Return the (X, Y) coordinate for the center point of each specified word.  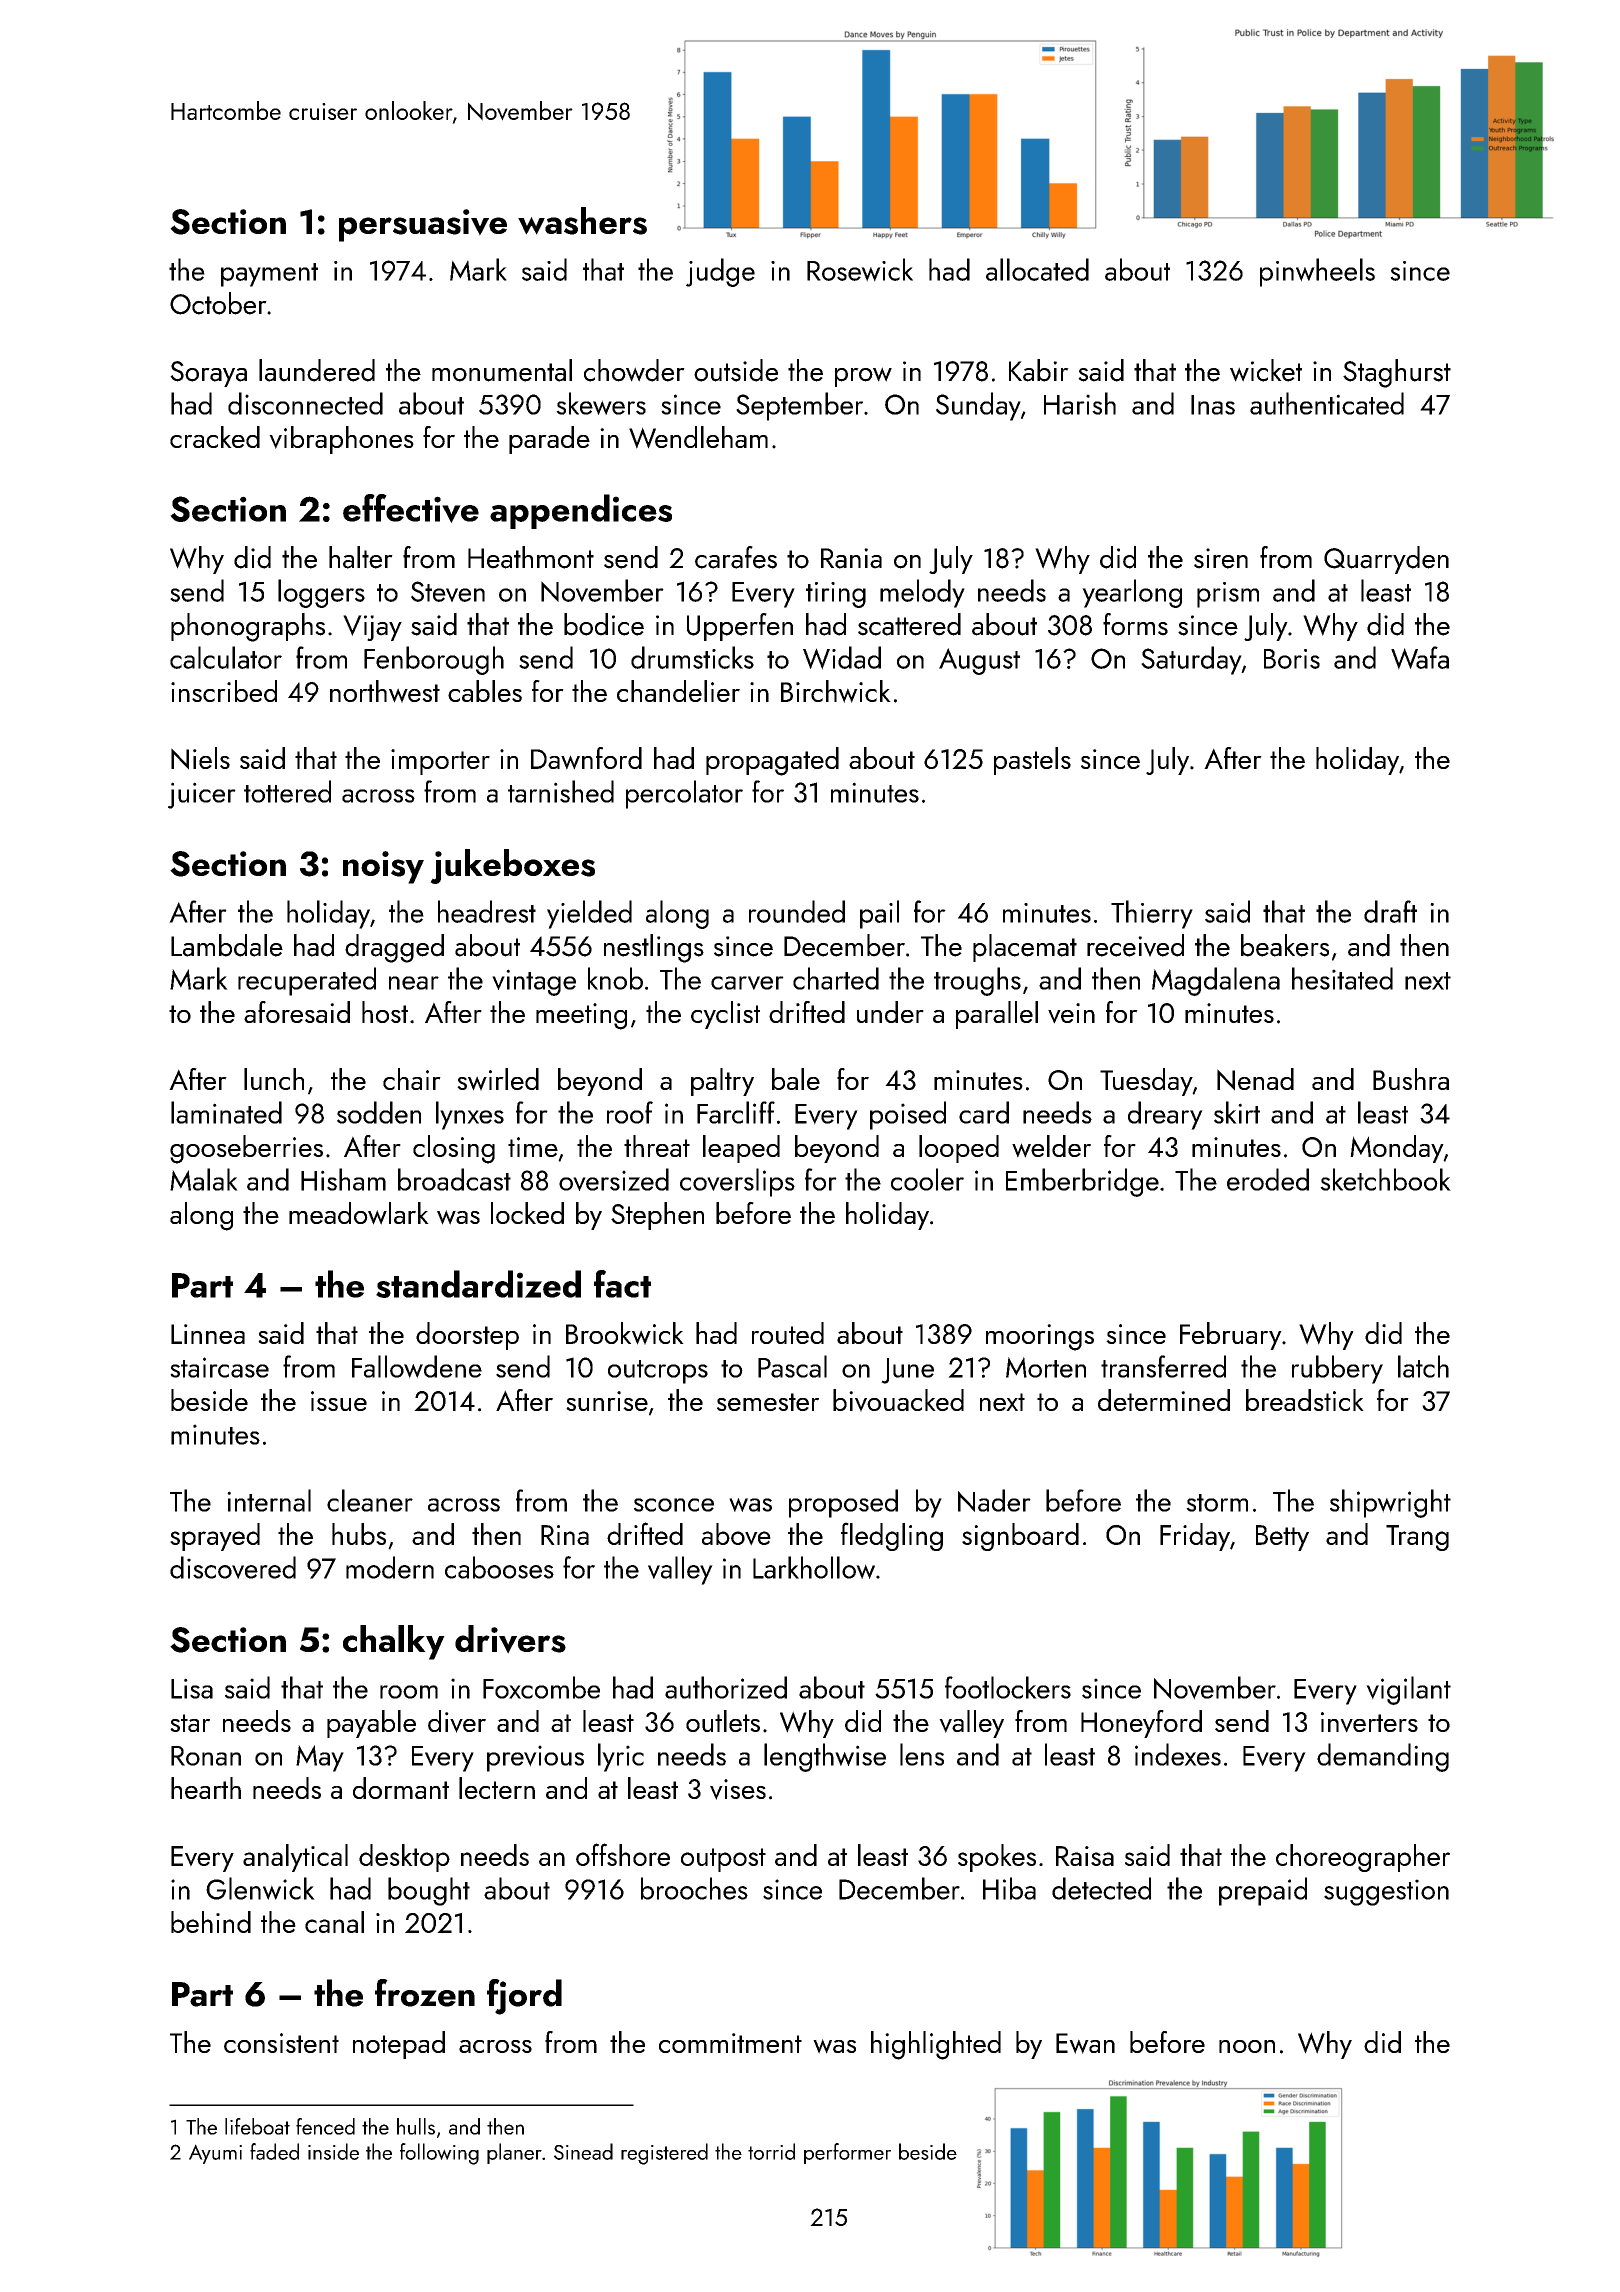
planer (514, 2153)
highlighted (936, 2045)
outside (736, 370)
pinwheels (1317, 272)
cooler (927, 1179)
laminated (226, 1112)
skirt (1237, 1112)
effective (411, 508)
